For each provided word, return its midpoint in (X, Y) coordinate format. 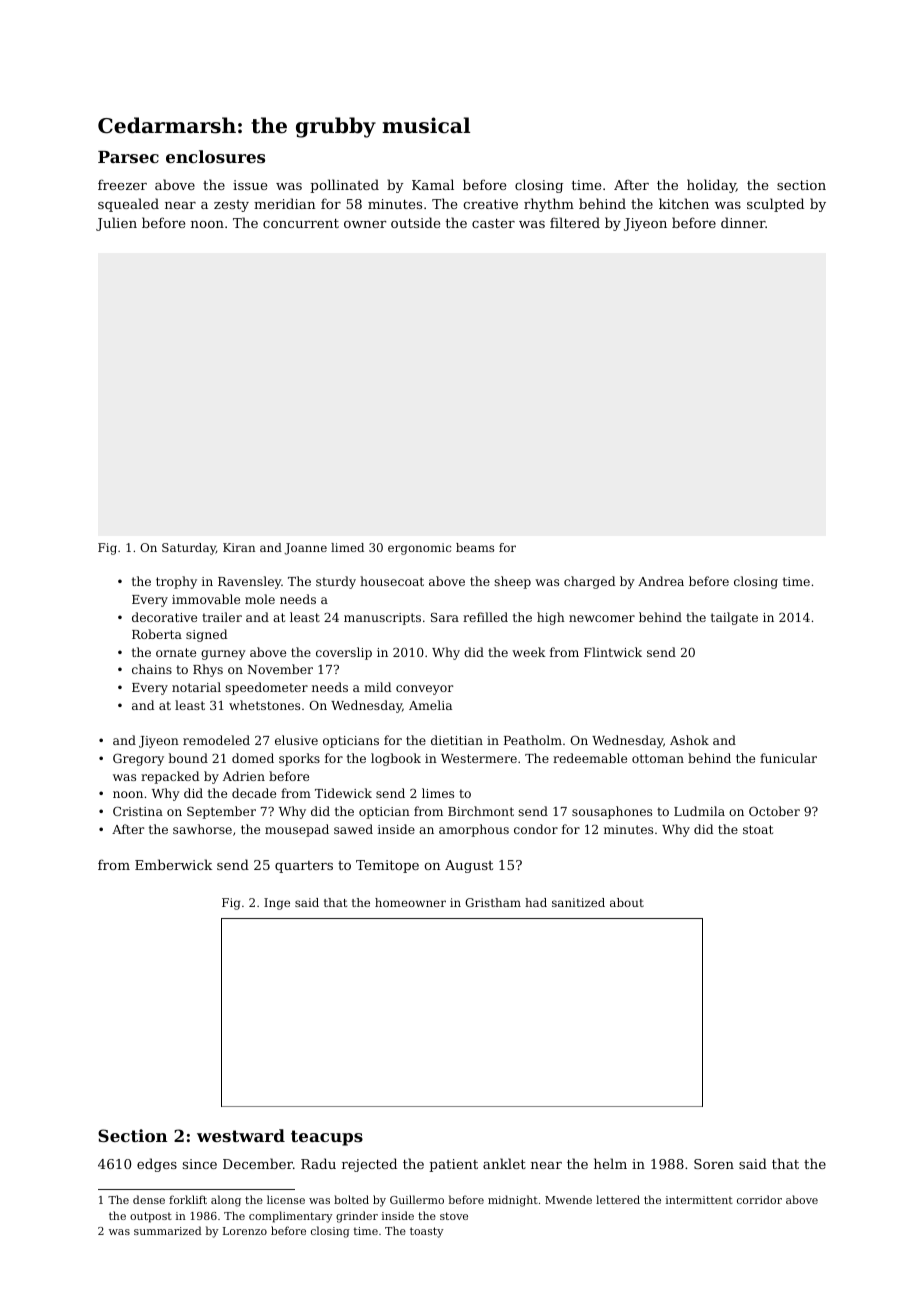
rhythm (549, 205)
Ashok (689, 740)
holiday (711, 186)
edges (157, 1165)
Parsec (128, 157)
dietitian (457, 740)
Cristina (138, 811)
